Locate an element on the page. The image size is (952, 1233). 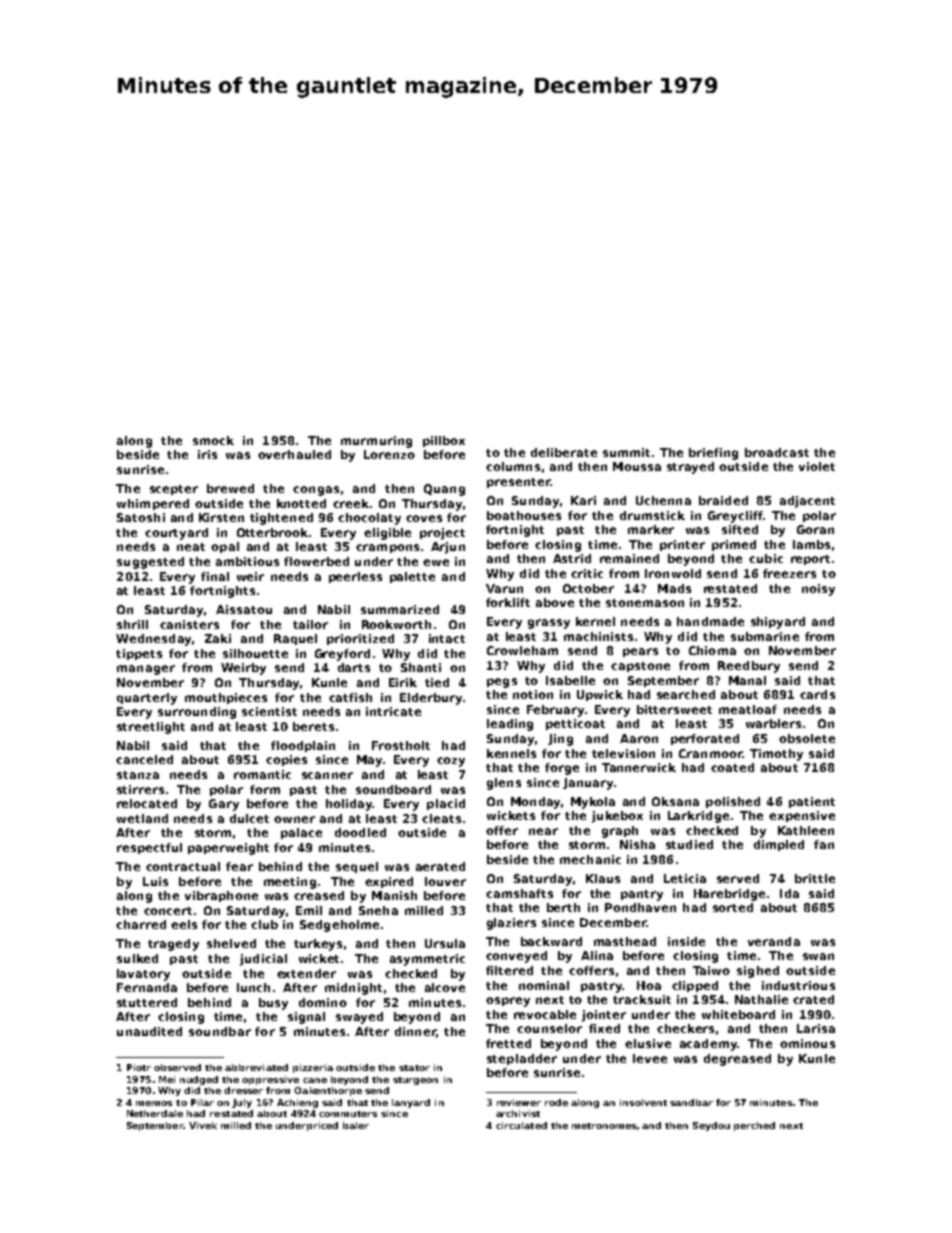
stator is located at coordinates (414, 1068).
